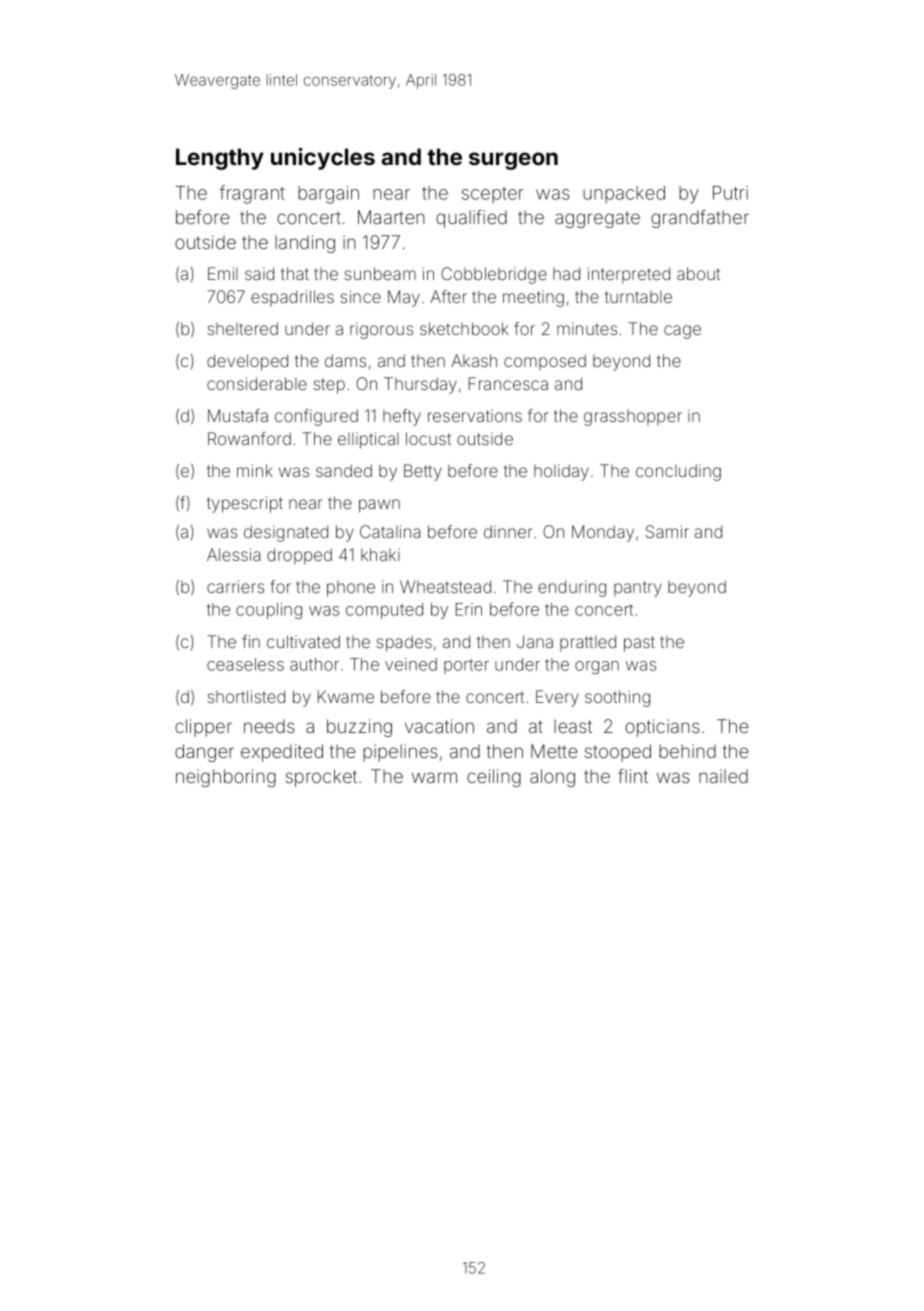 This screenshot has height=1311, width=924. What do you see at coordinates (730, 193) in the screenshot?
I see `Putri` at bounding box center [730, 193].
